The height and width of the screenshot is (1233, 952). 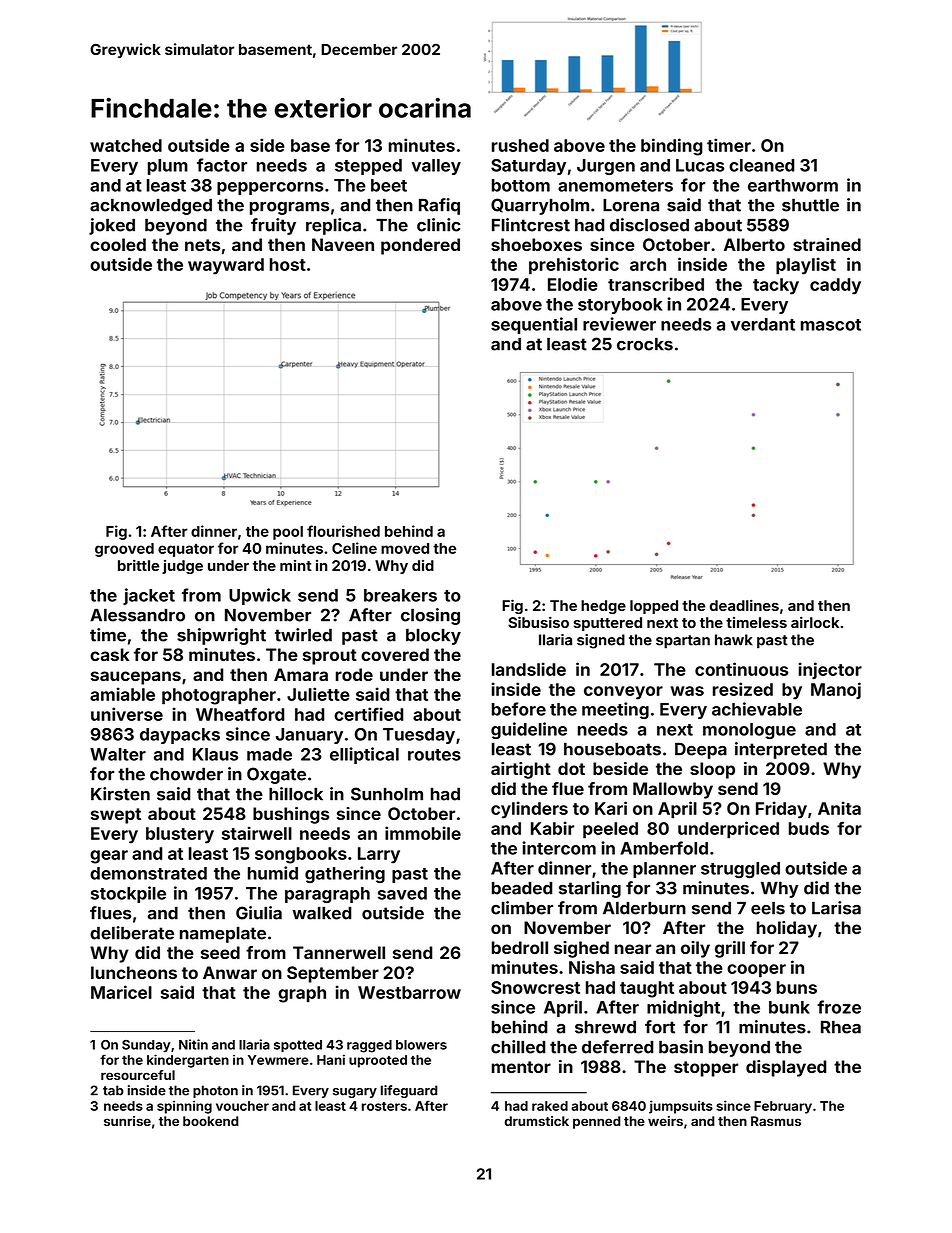 I want to click on buds, so click(x=809, y=828).
